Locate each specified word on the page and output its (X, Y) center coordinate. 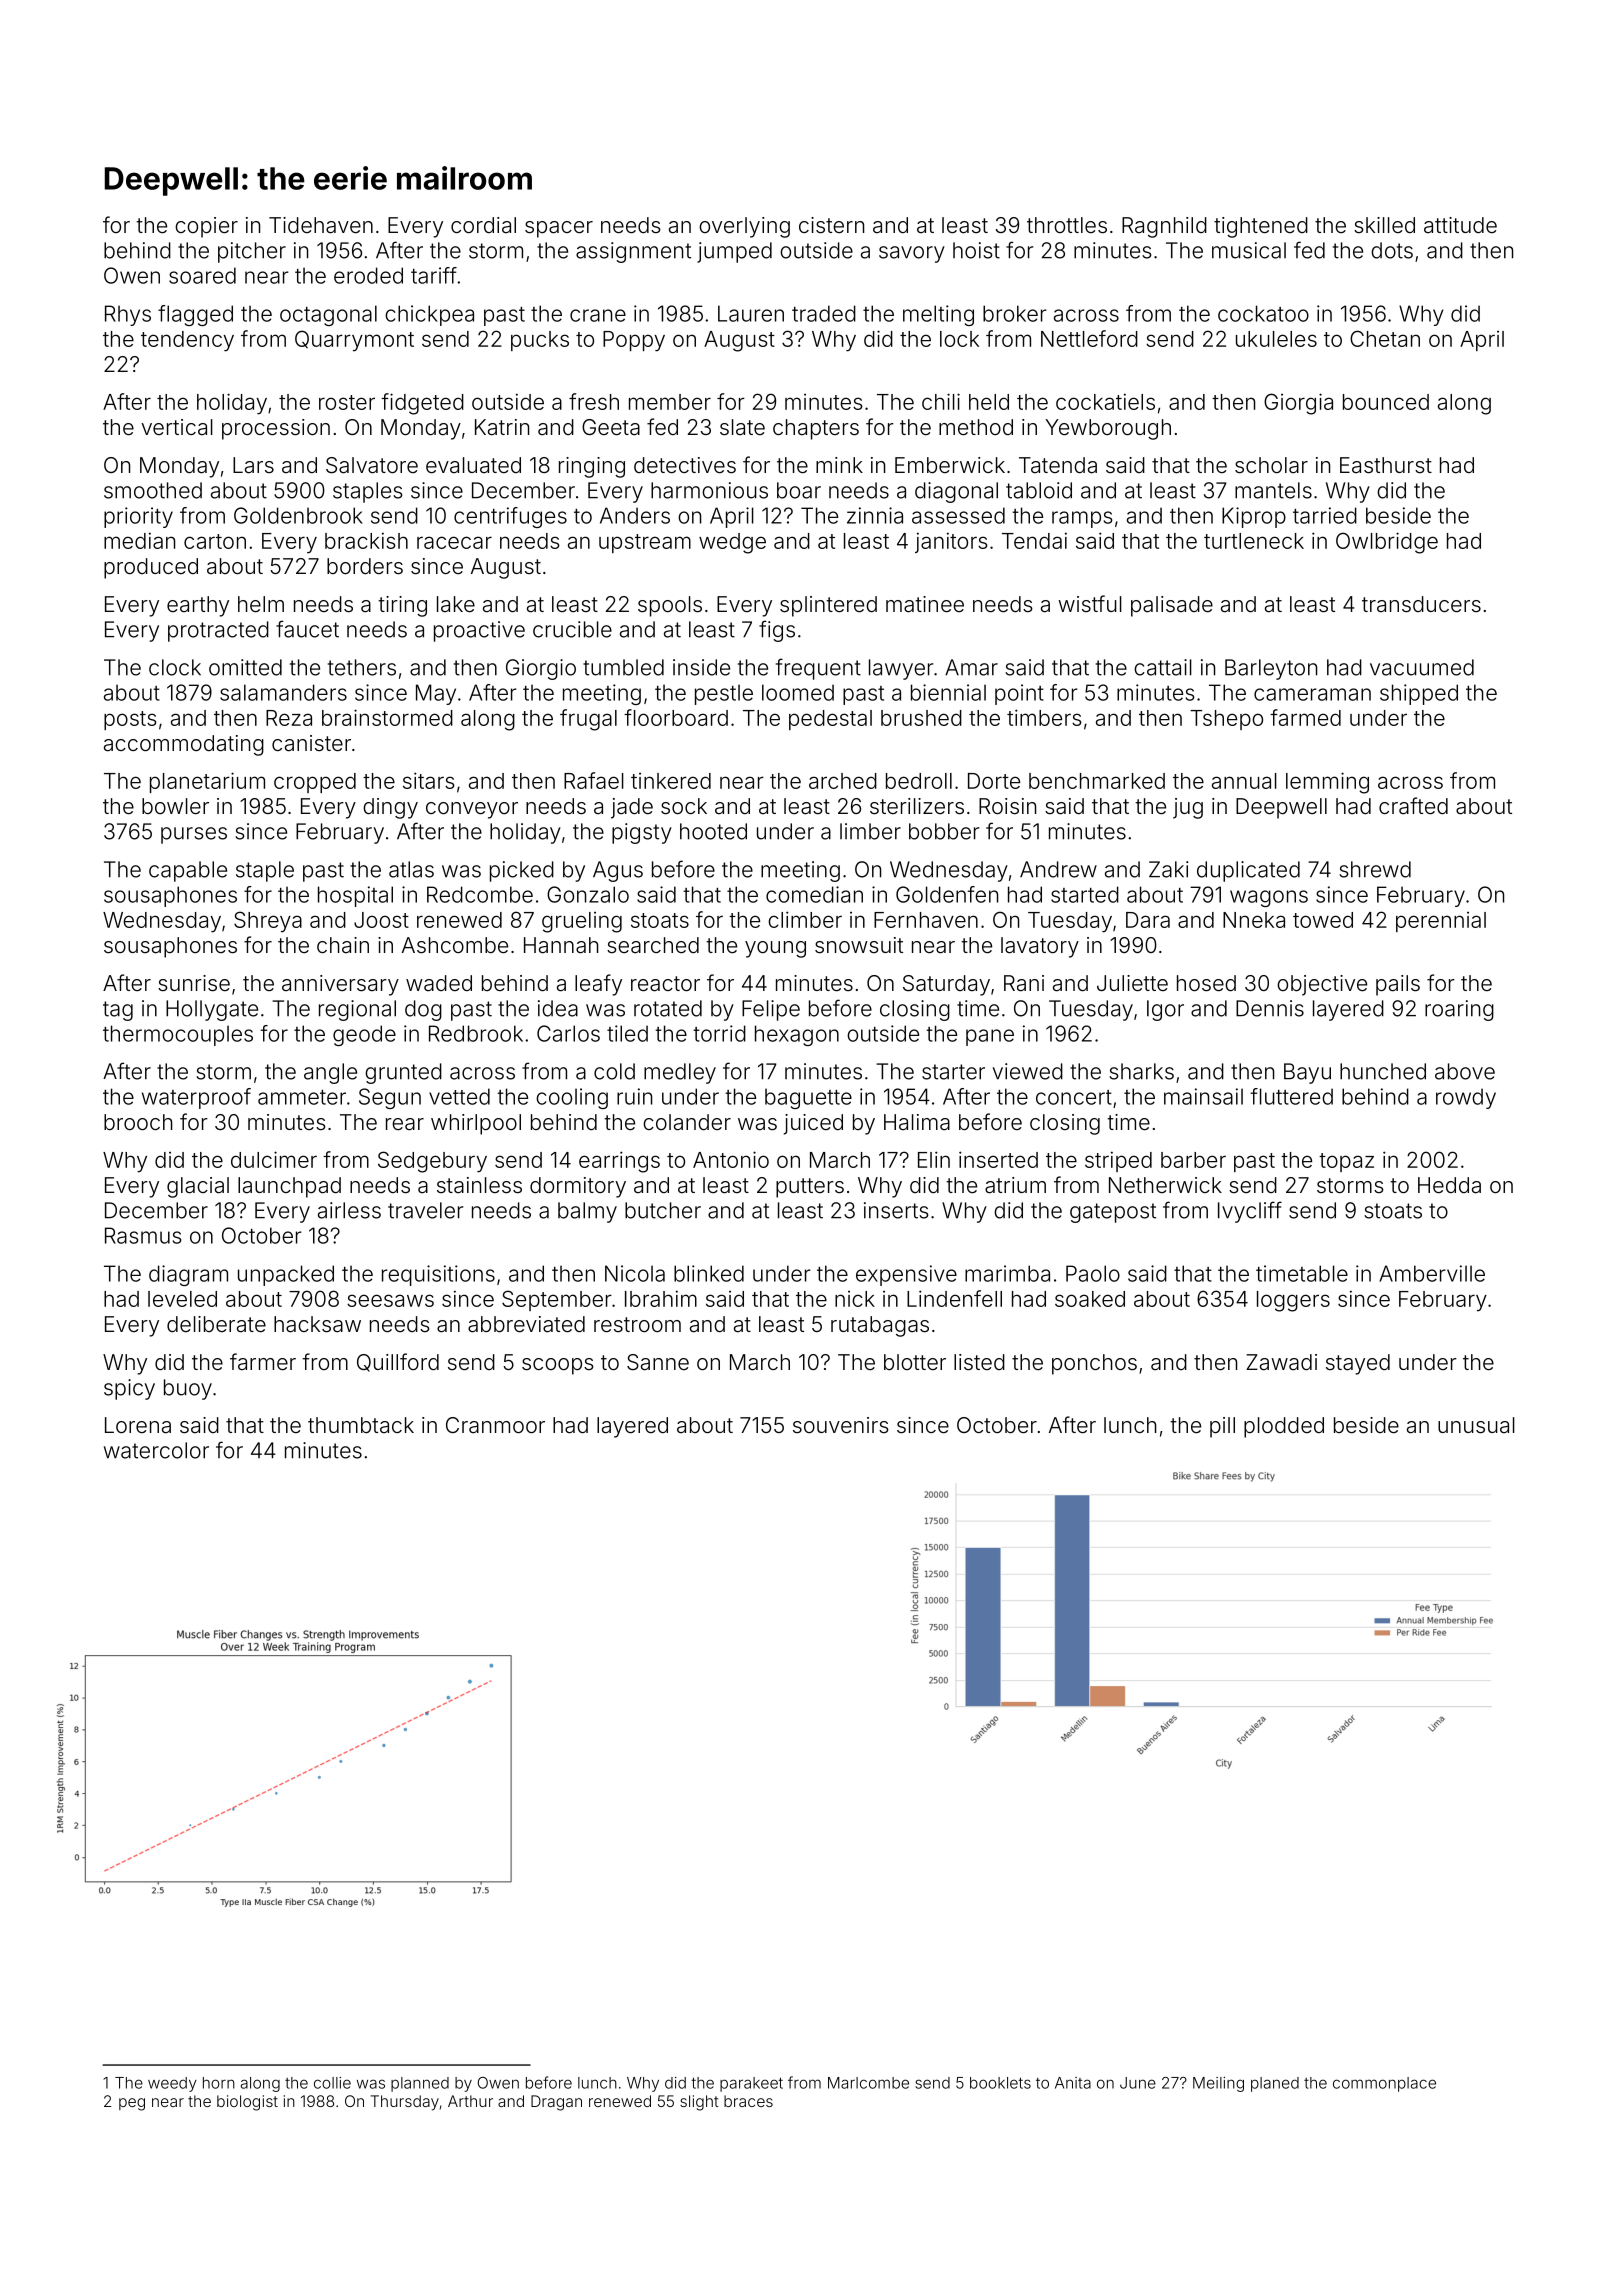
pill (1222, 1427)
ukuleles (1276, 339)
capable (188, 871)
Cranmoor (495, 1425)
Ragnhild (1164, 227)
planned (420, 2084)
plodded (1284, 1427)
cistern (831, 225)
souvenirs (841, 1425)
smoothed (153, 490)
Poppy (634, 341)
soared (202, 275)
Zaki (1168, 869)
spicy (129, 1389)
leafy (598, 985)
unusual (1476, 1425)
